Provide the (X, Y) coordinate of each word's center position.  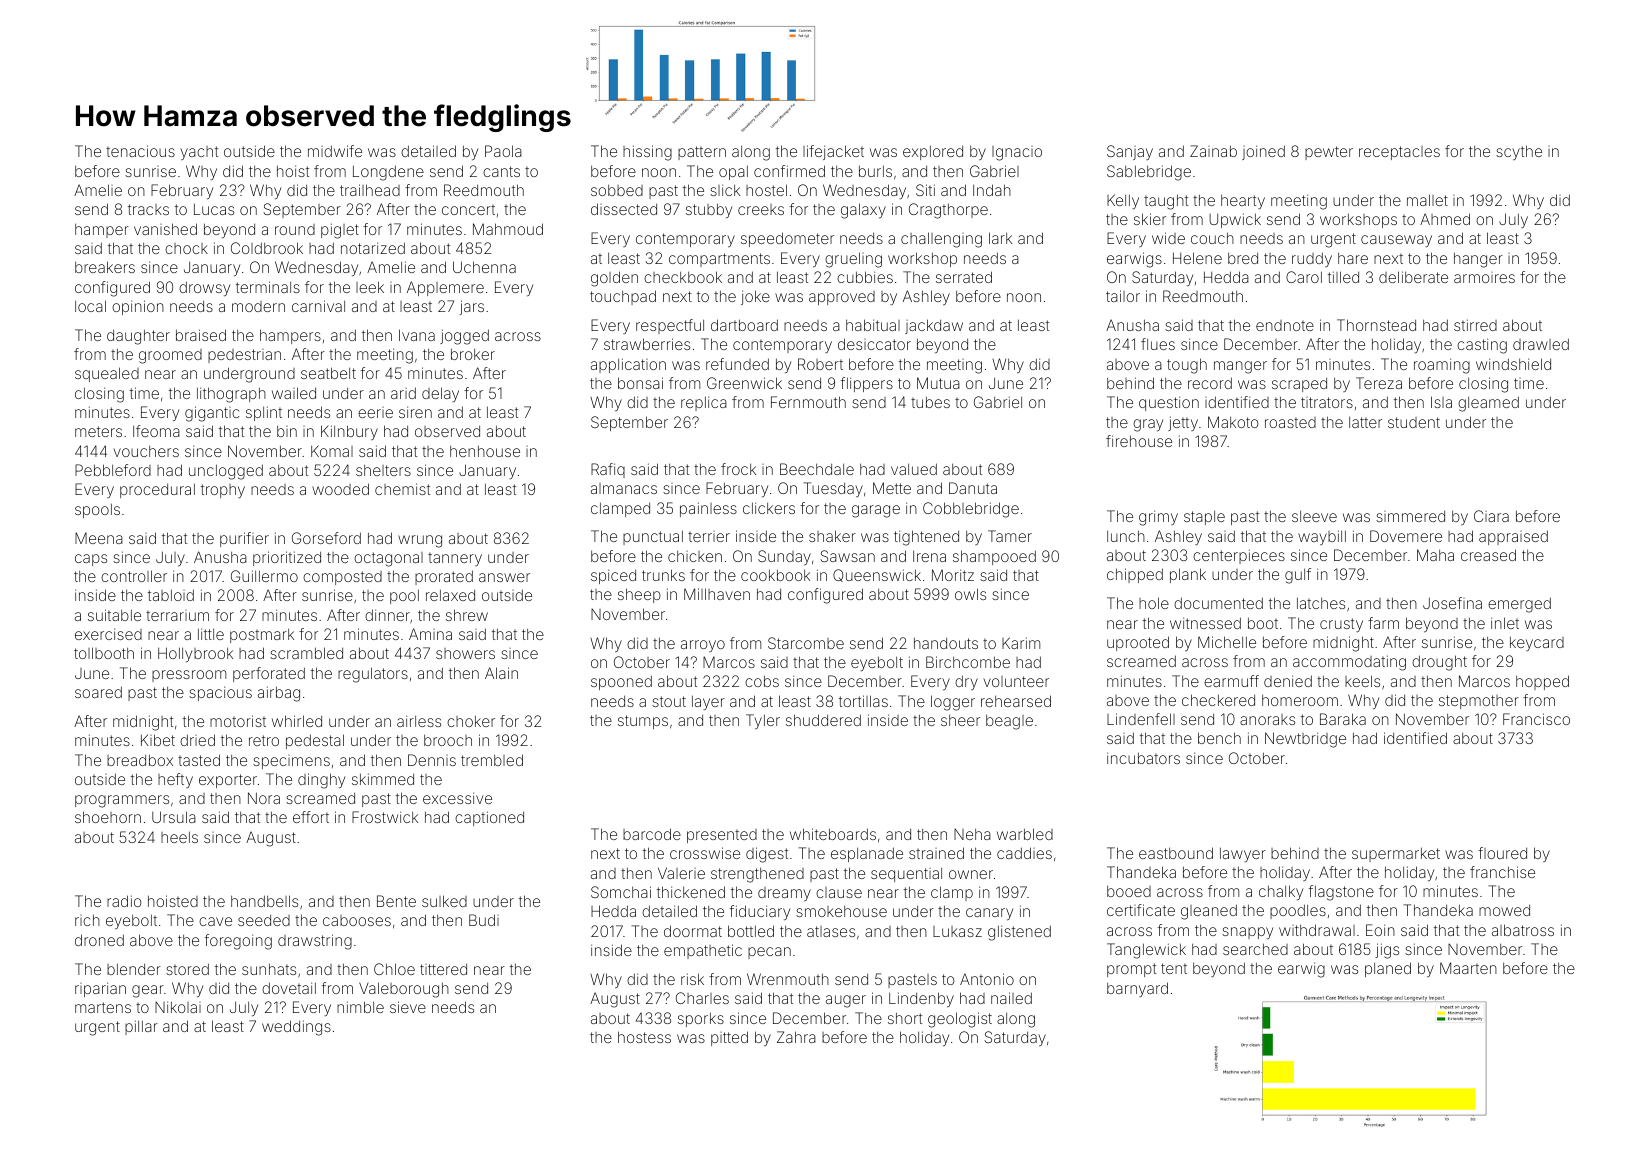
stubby (709, 210)
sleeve (1314, 516)
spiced (613, 576)
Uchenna (484, 267)
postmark (262, 636)
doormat (693, 931)
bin (287, 431)
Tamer (1010, 536)
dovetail (289, 988)
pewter (1329, 153)
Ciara (1491, 516)
